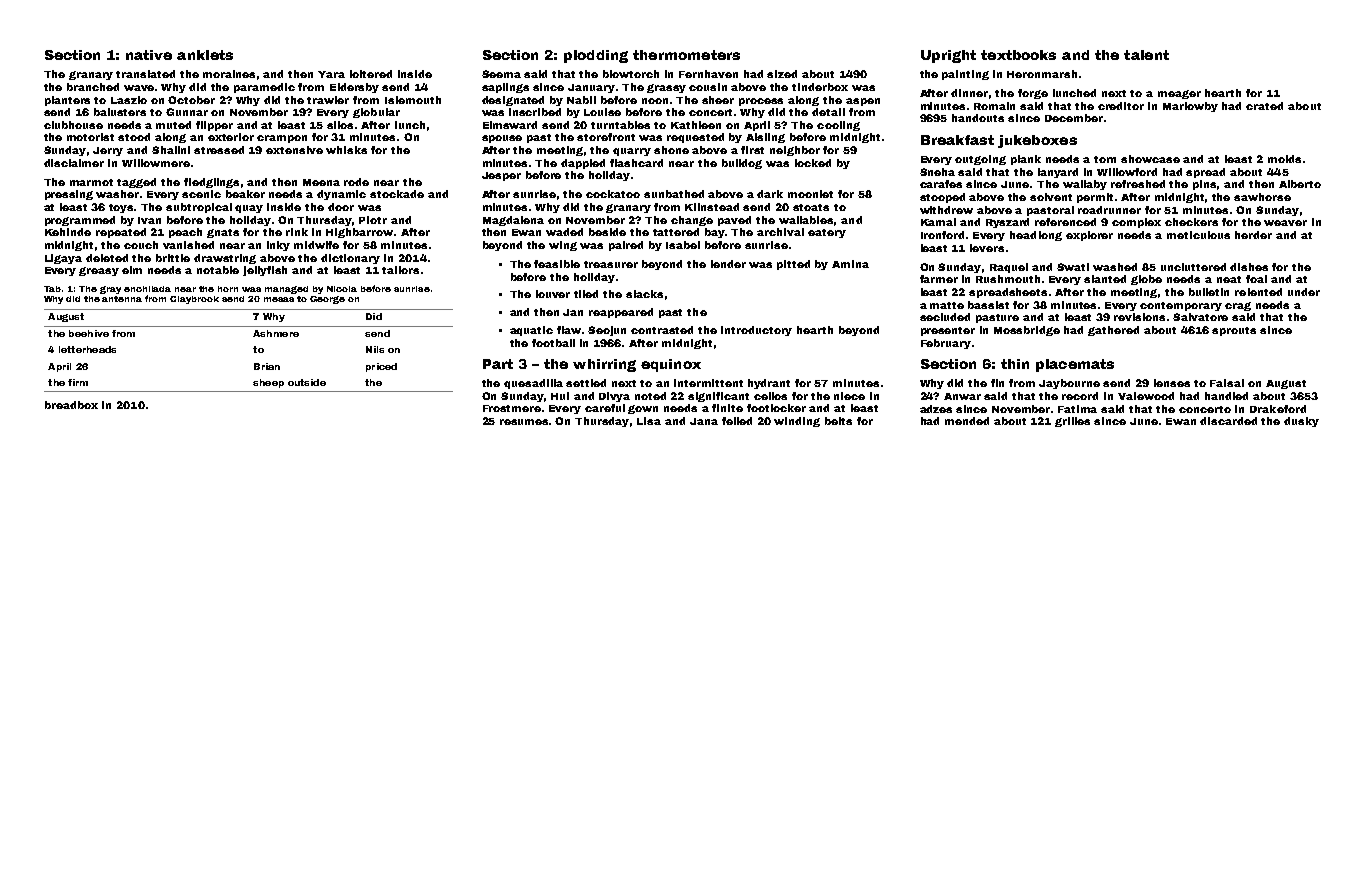 The width and height of the page is (1372, 887). What do you see at coordinates (1179, 94) in the page?
I see `meager` at bounding box center [1179, 94].
